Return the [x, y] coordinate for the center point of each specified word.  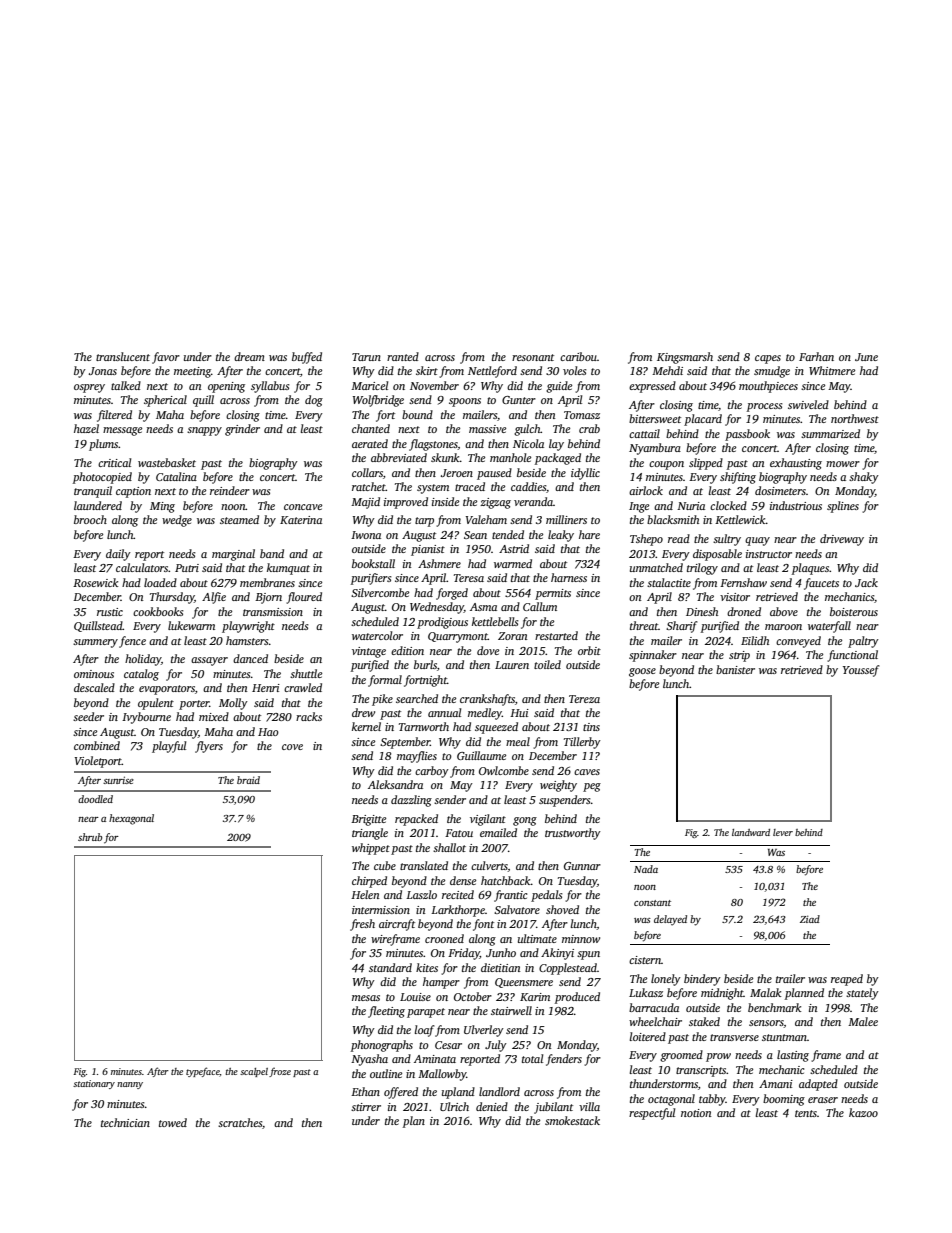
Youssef [861, 671]
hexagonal [131, 819]
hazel [86, 428]
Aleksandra [395, 784]
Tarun [366, 357]
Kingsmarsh [685, 358]
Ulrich [454, 1106]
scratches [240, 1122]
